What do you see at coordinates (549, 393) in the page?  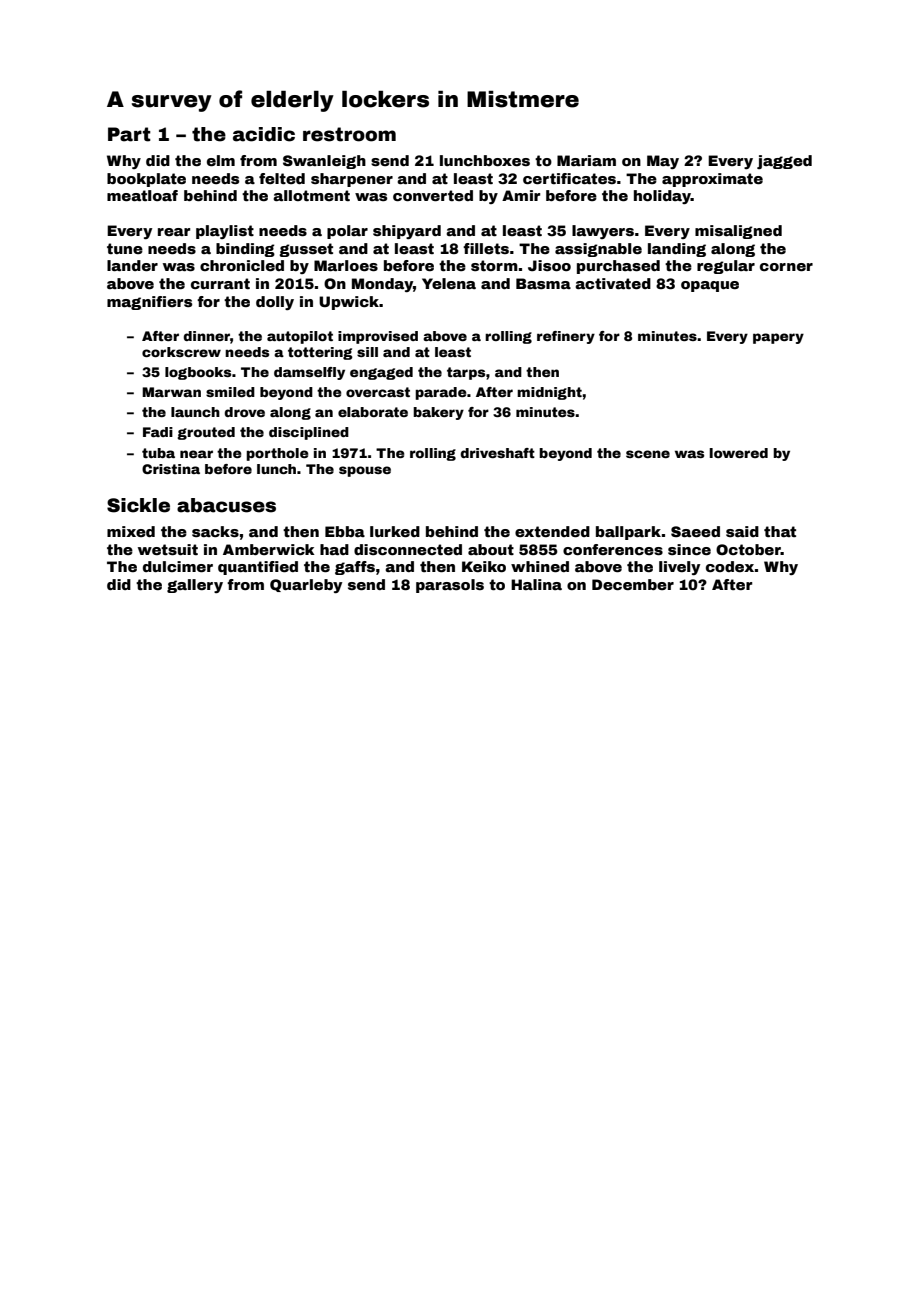 I see `midnight` at bounding box center [549, 393].
